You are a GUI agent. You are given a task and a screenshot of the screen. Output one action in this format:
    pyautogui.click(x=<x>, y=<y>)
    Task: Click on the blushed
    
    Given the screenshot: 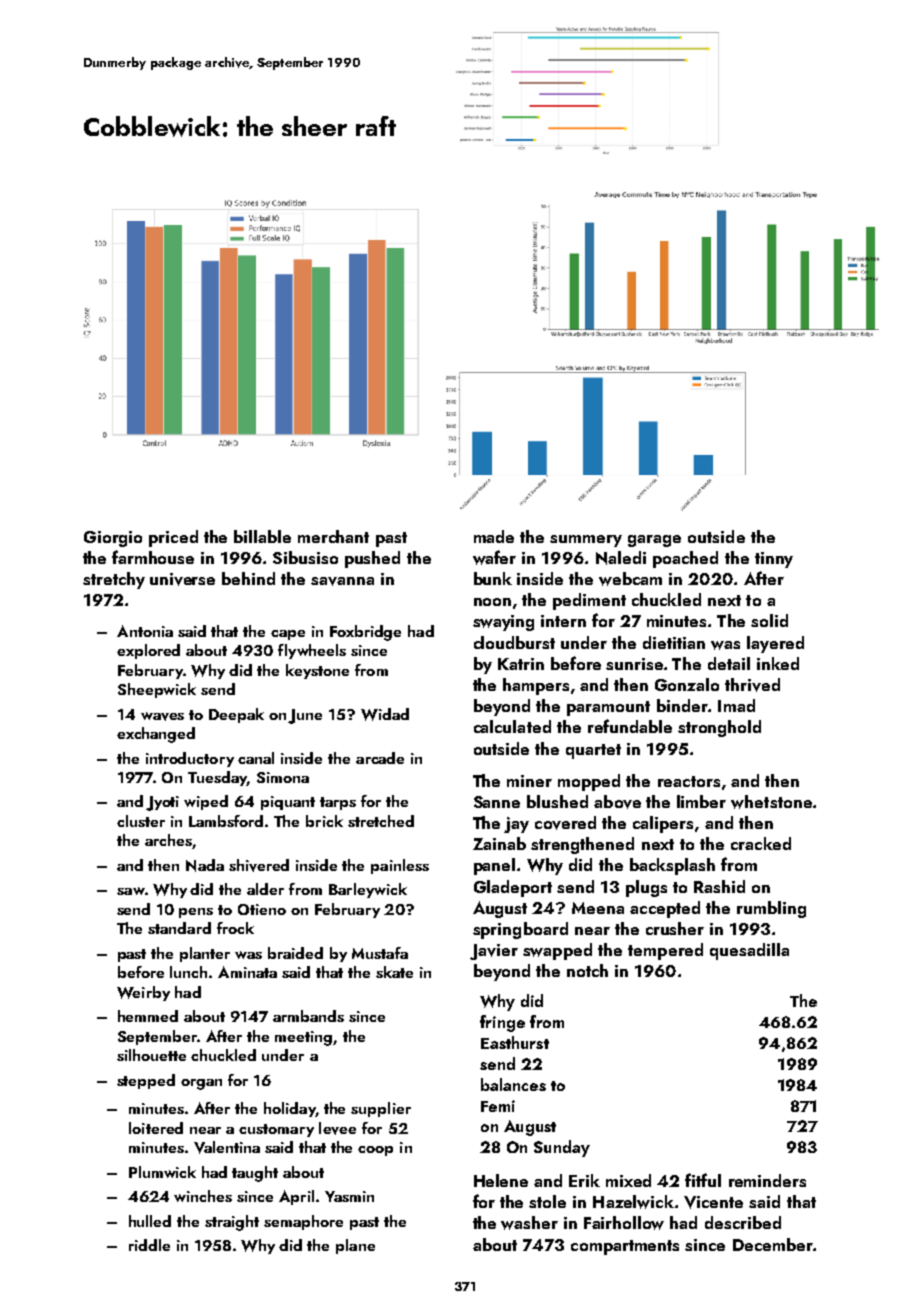 What is the action you would take?
    pyautogui.click(x=557, y=801)
